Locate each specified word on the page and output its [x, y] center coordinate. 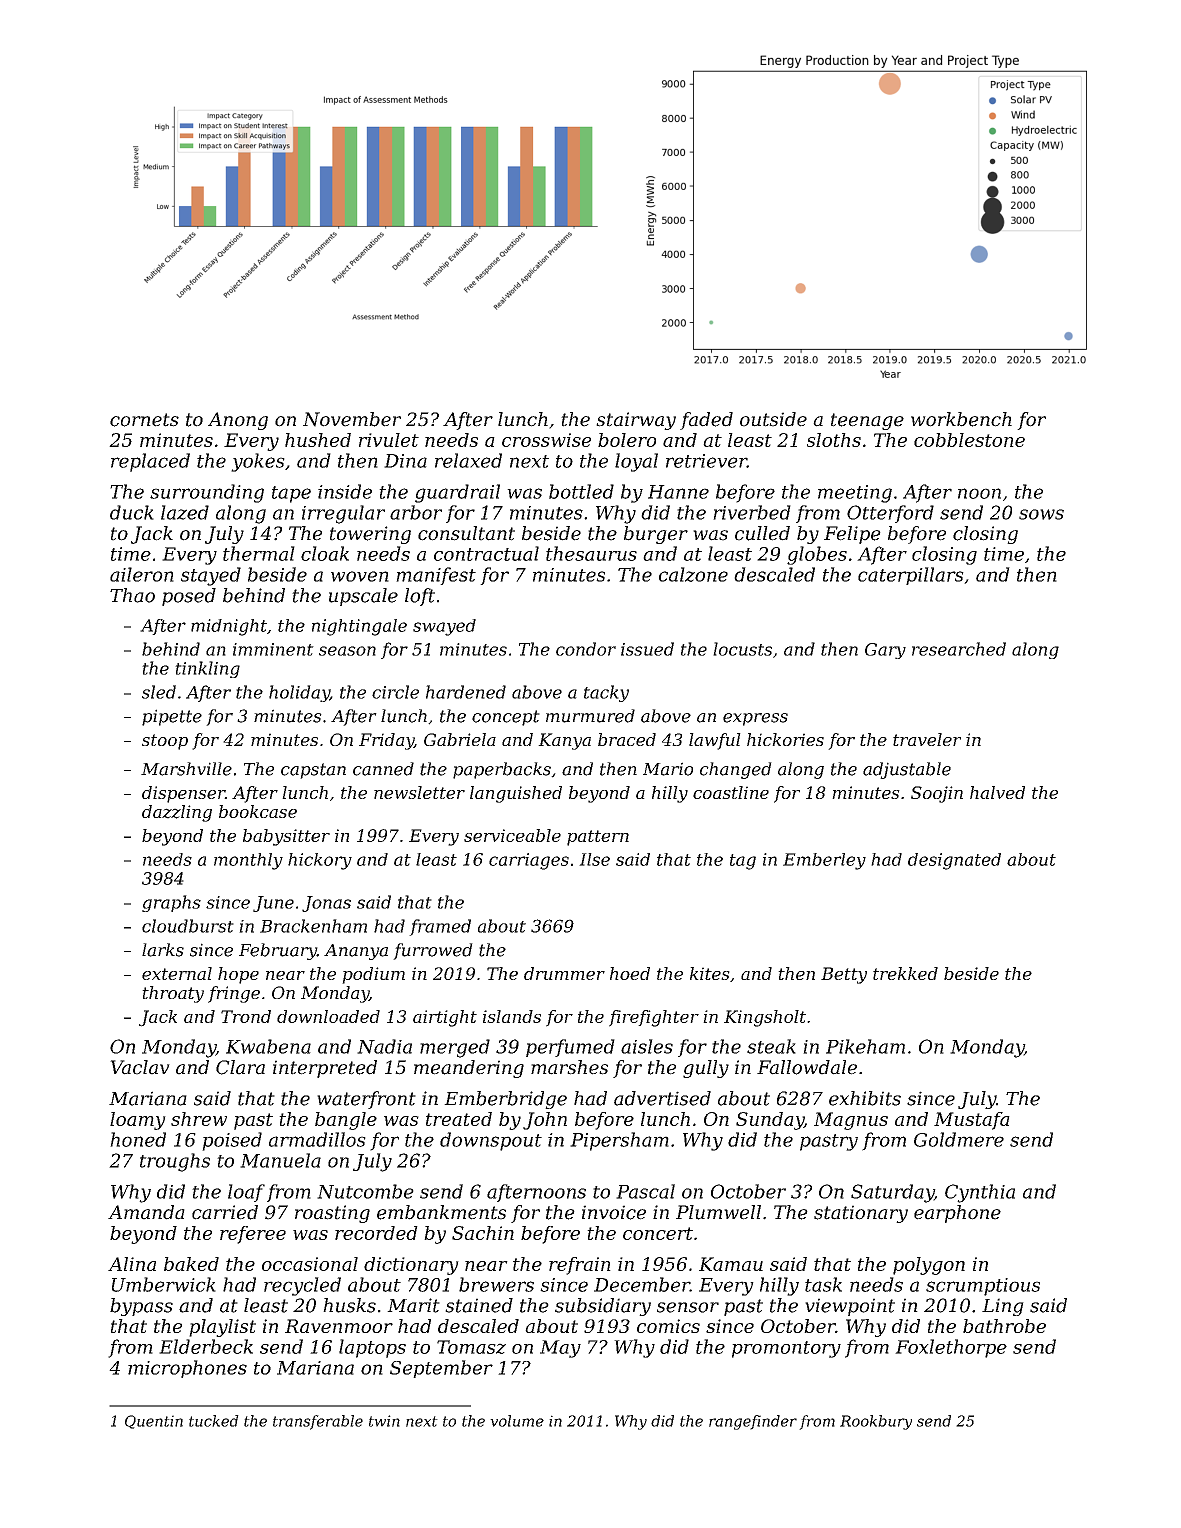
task [823, 1284]
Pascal [645, 1191]
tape [291, 494]
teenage [867, 421]
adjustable [907, 770]
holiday [299, 693]
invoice [614, 1212]
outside [773, 419]
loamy [138, 1121]
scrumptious [983, 1287]
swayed [444, 627]
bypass [141, 1307]
